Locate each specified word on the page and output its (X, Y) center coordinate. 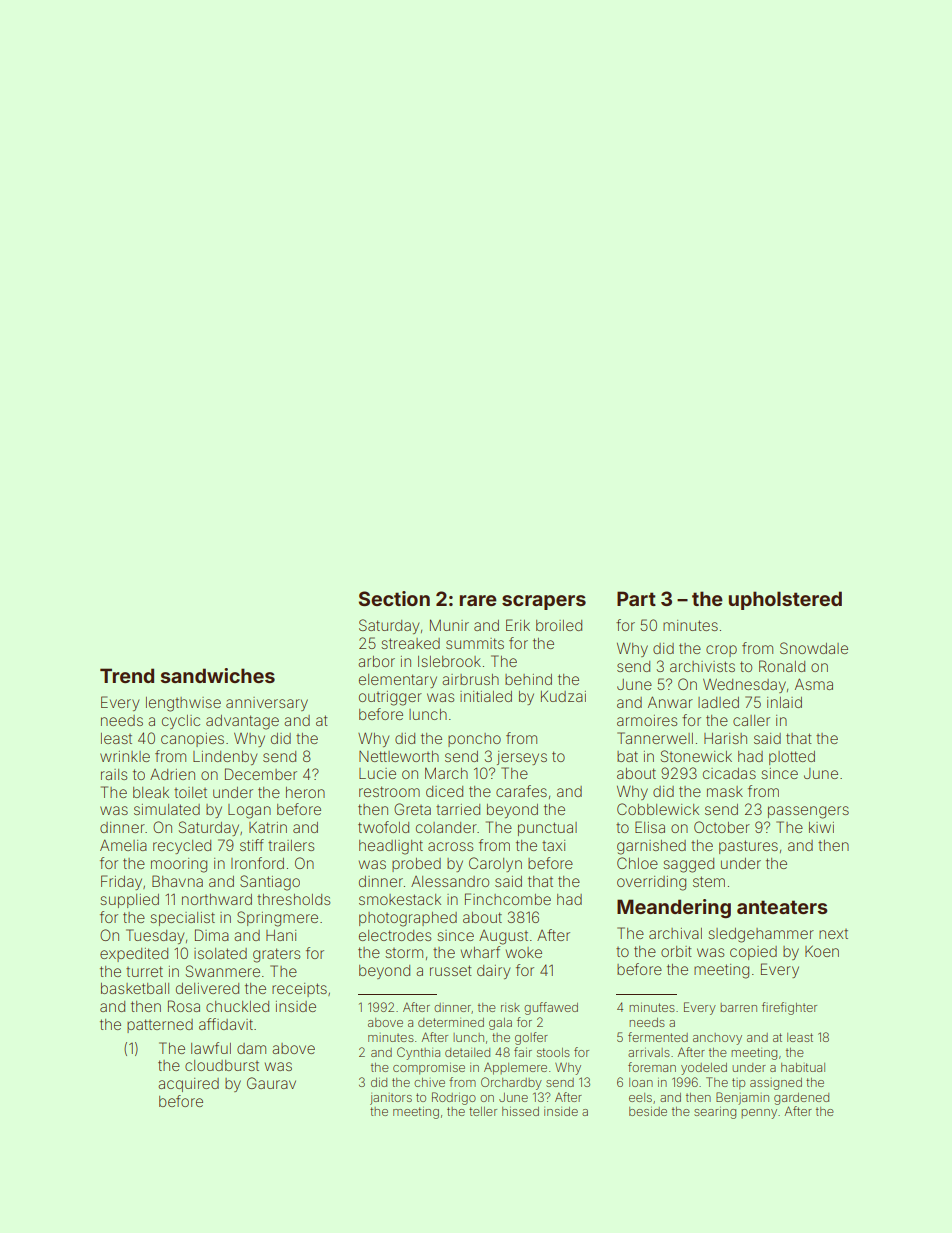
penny (759, 1114)
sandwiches (218, 675)
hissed (520, 1111)
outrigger (390, 698)
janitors (391, 1099)
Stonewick (696, 756)
